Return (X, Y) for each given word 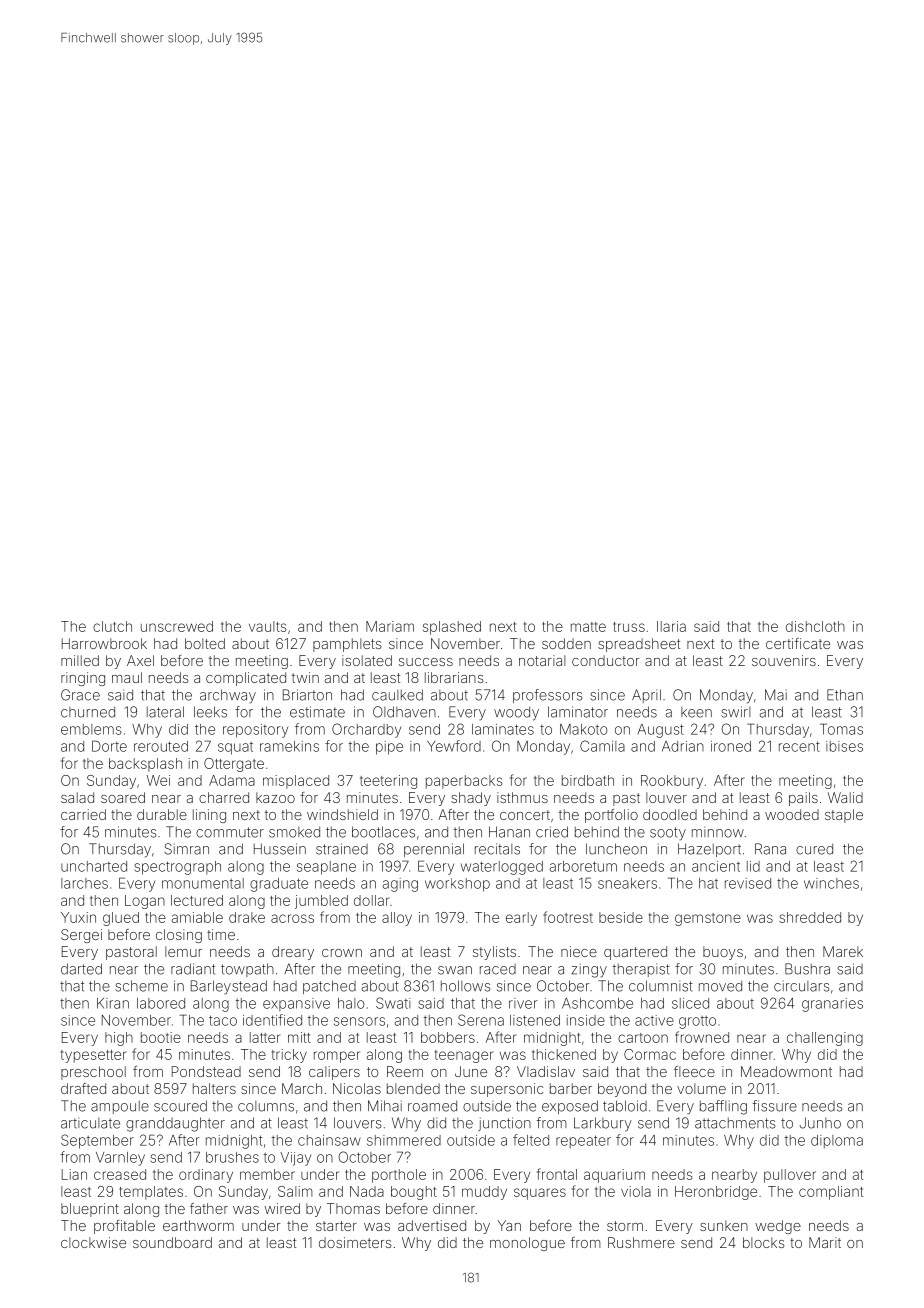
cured (814, 849)
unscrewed (177, 626)
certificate (798, 643)
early (521, 919)
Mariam (390, 626)
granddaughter (175, 1124)
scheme (141, 986)
